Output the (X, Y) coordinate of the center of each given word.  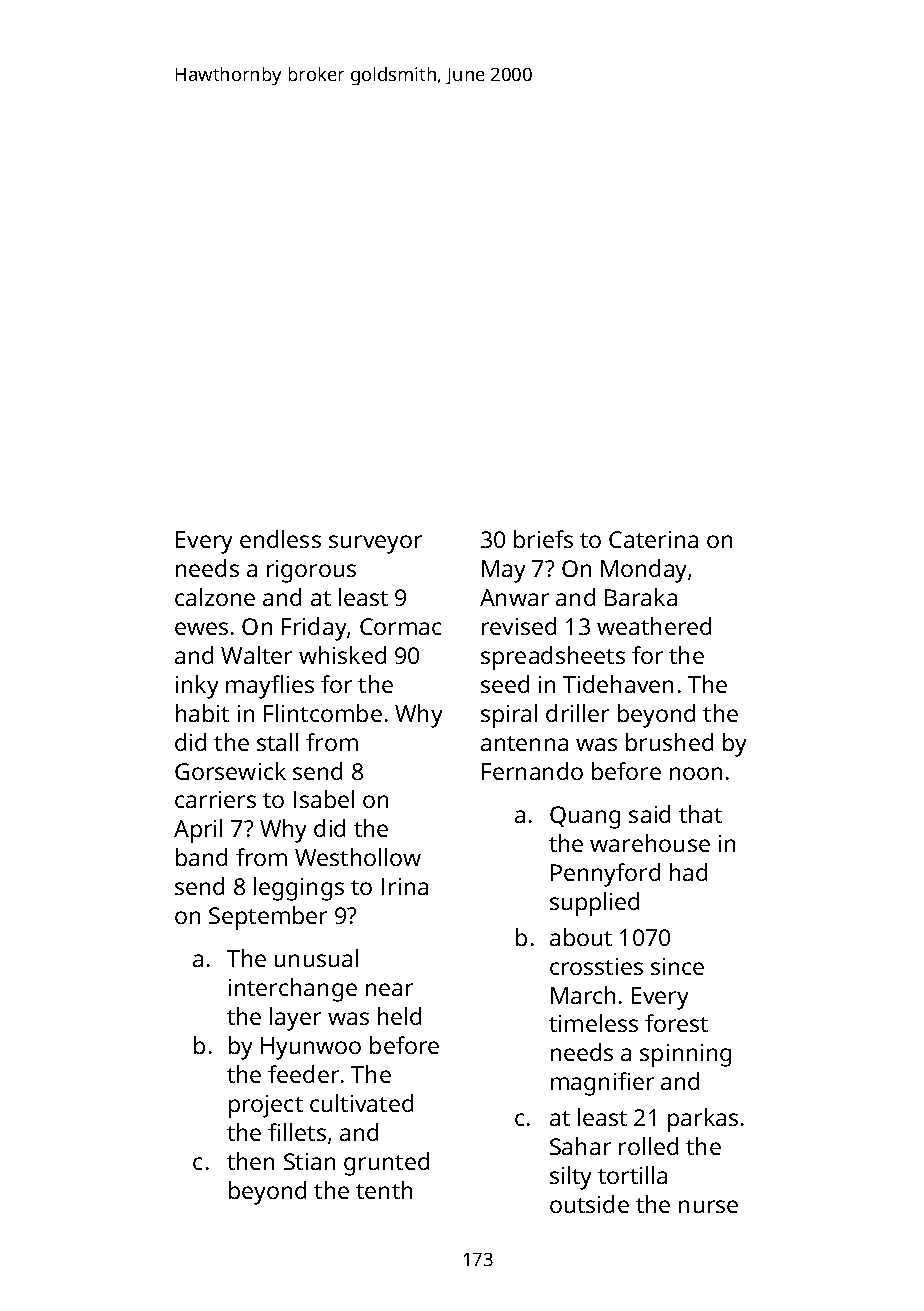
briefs (543, 539)
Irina (405, 886)
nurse (708, 1206)
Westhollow (358, 857)
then (250, 1161)
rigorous (311, 571)
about (581, 937)
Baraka (641, 597)
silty (570, 1178)
